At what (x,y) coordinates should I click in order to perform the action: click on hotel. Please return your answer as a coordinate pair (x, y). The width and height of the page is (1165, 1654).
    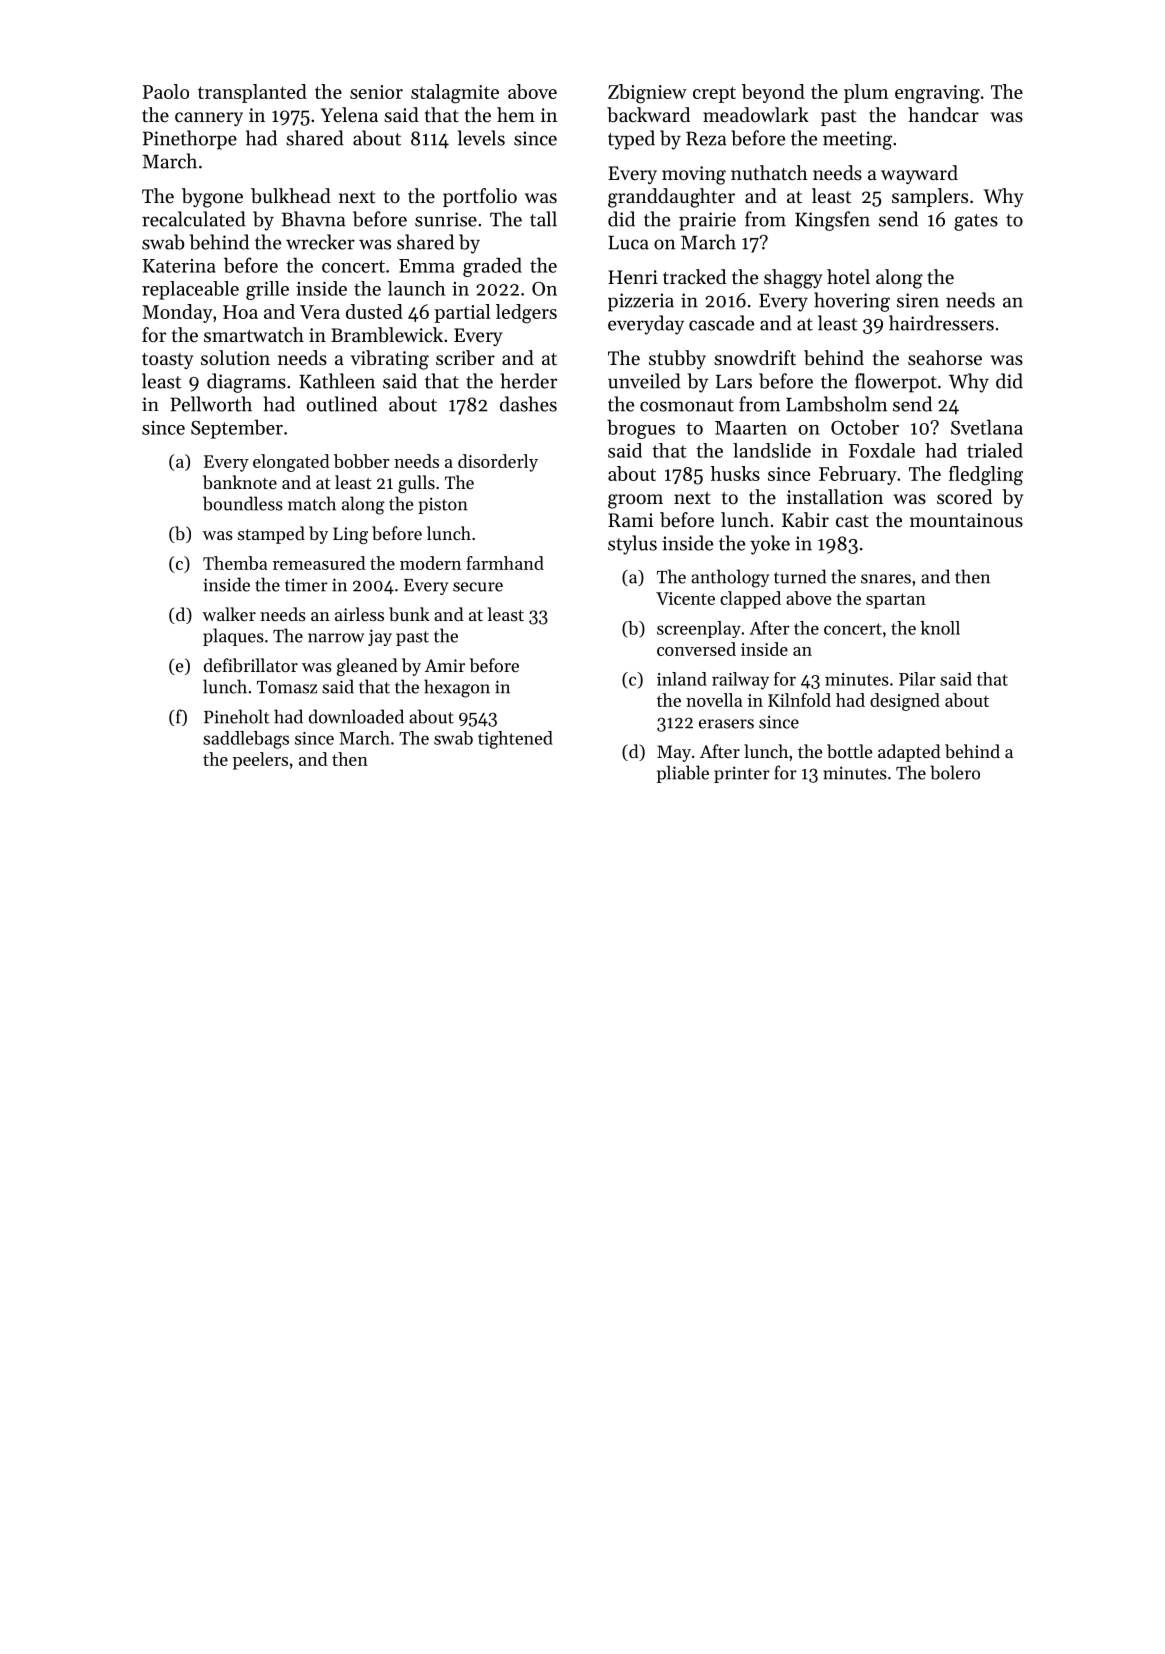
    Looking at the image, I should click on (848, 277).
